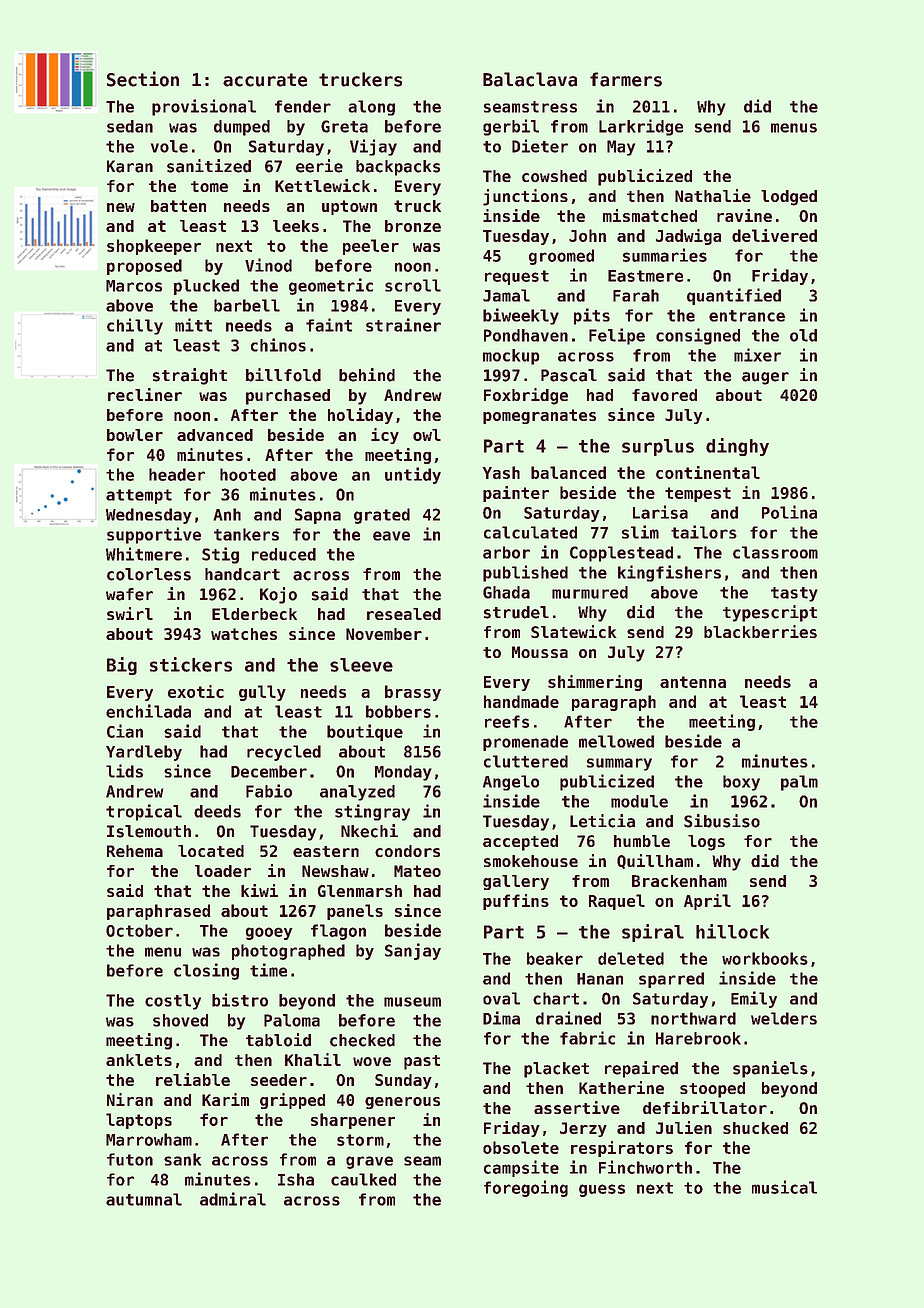 This screenshot has height=1308, width=924. What do you see at coordinates (145, 394) in the screenshot?
I see `recliner` at bounding box center [145, 394].
